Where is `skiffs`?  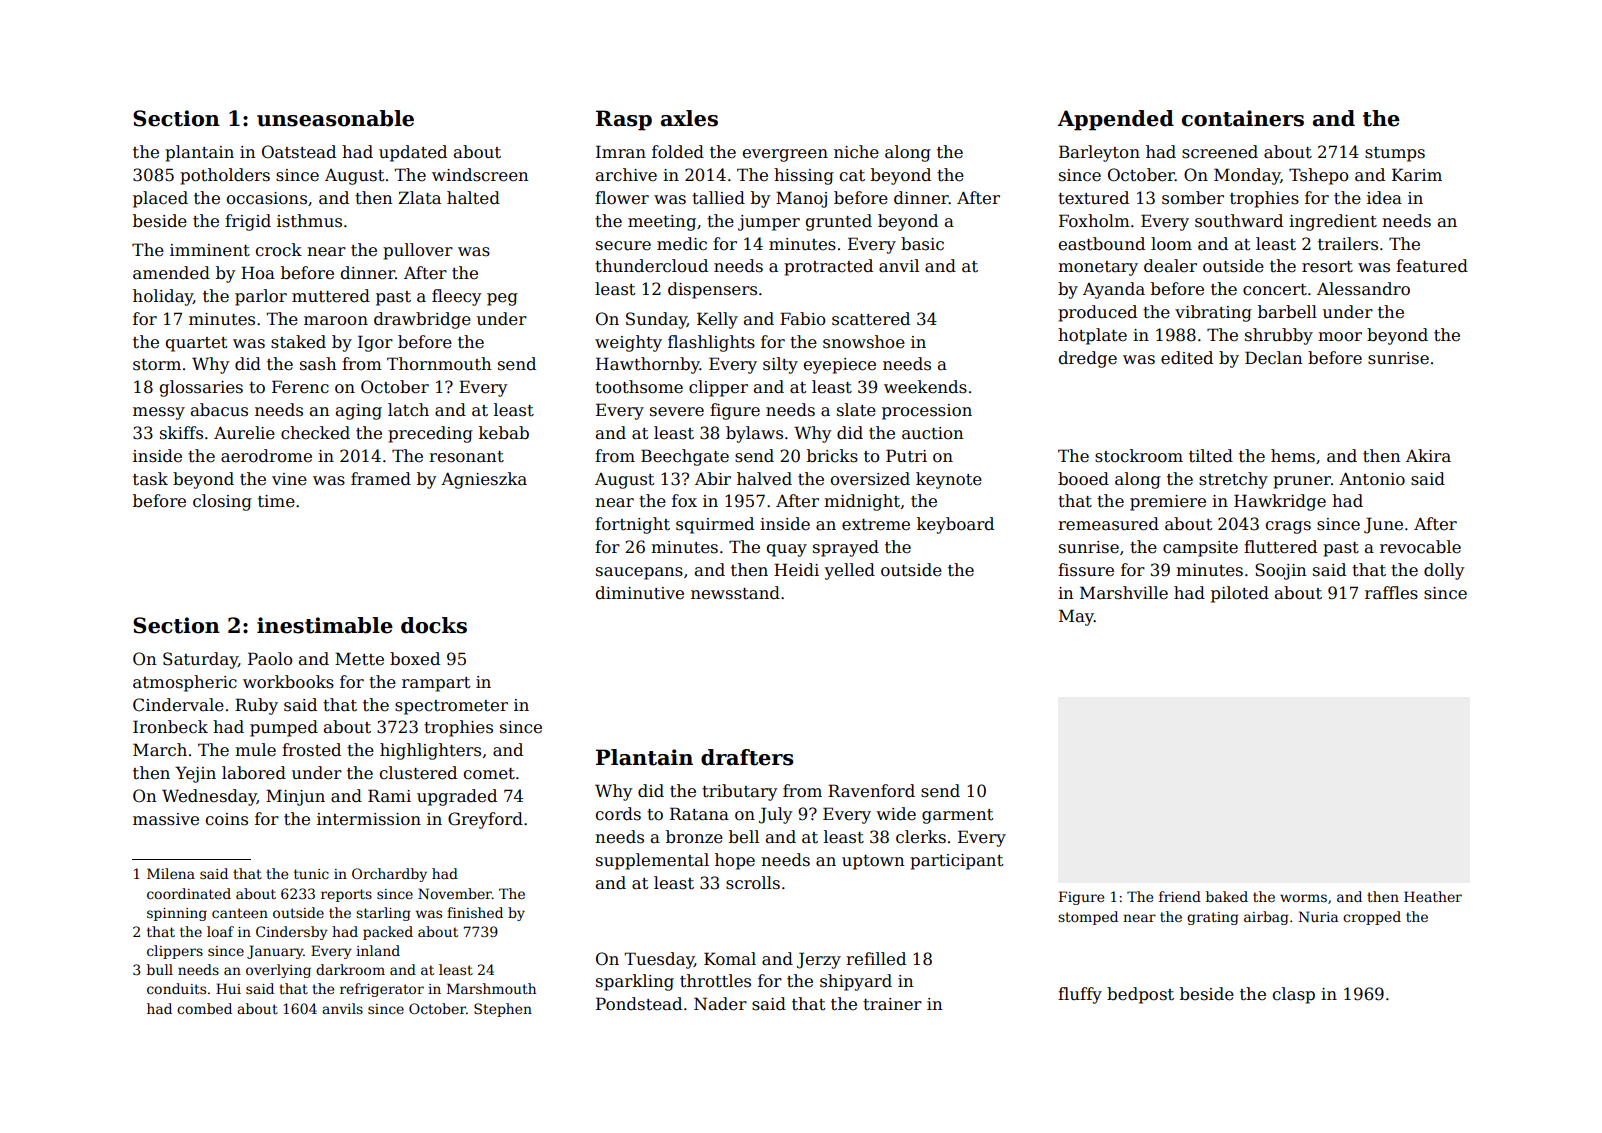 skiffs is located at coordinates (181, 433).
